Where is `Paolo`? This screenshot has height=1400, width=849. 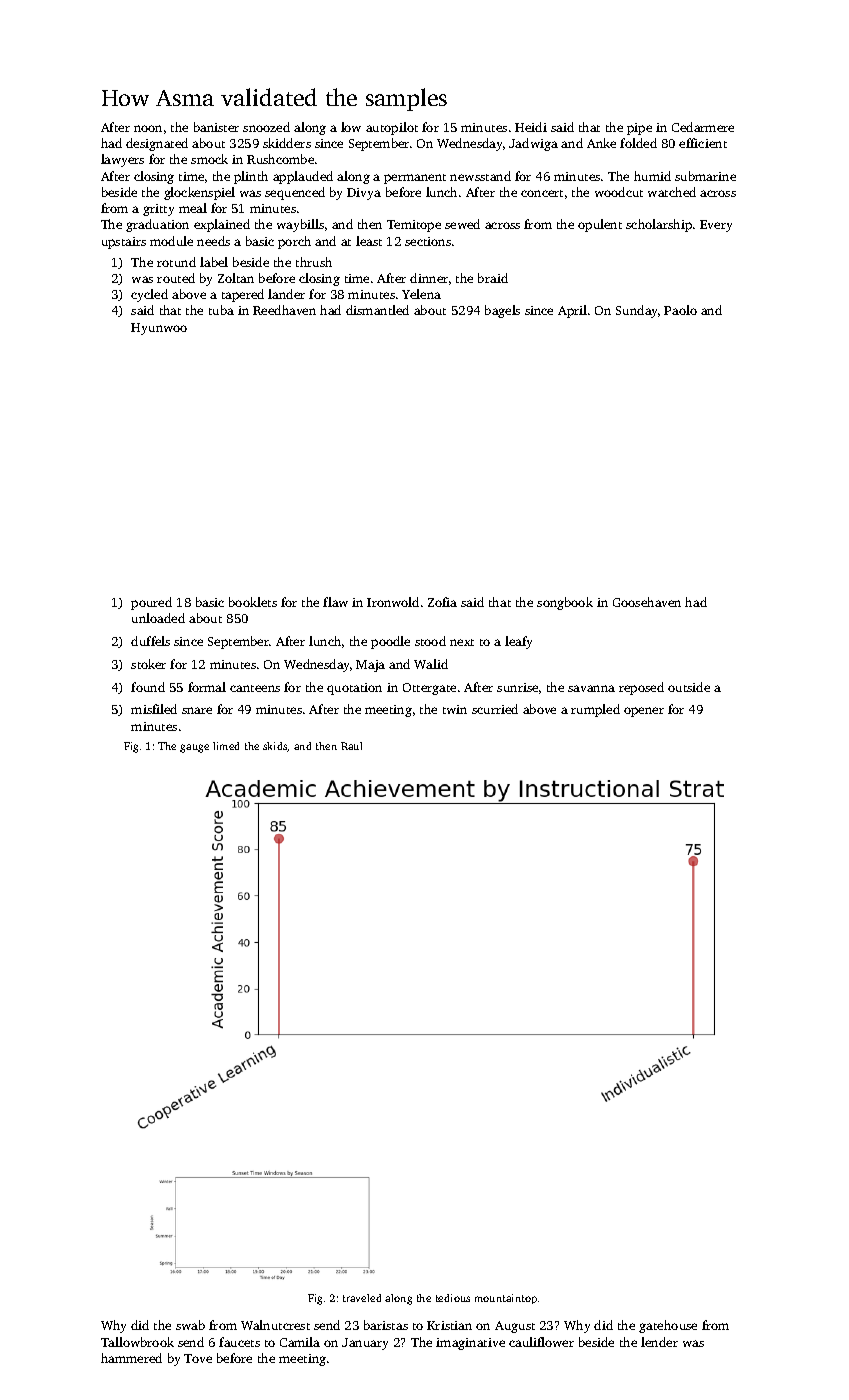 Paolo is located at coordinates (680, 310).
